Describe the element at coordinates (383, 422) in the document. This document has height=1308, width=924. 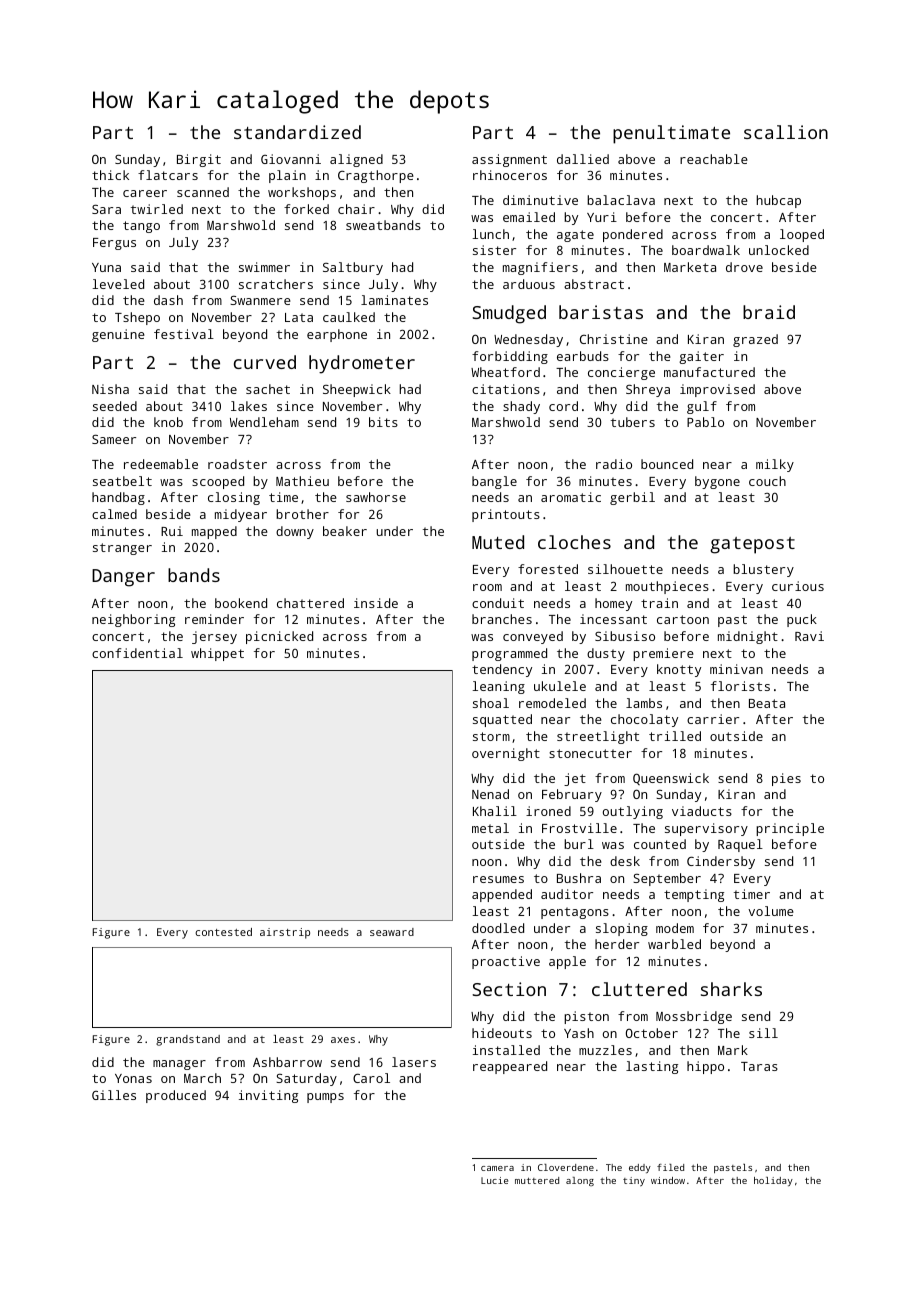
I see `bits` at that location.
